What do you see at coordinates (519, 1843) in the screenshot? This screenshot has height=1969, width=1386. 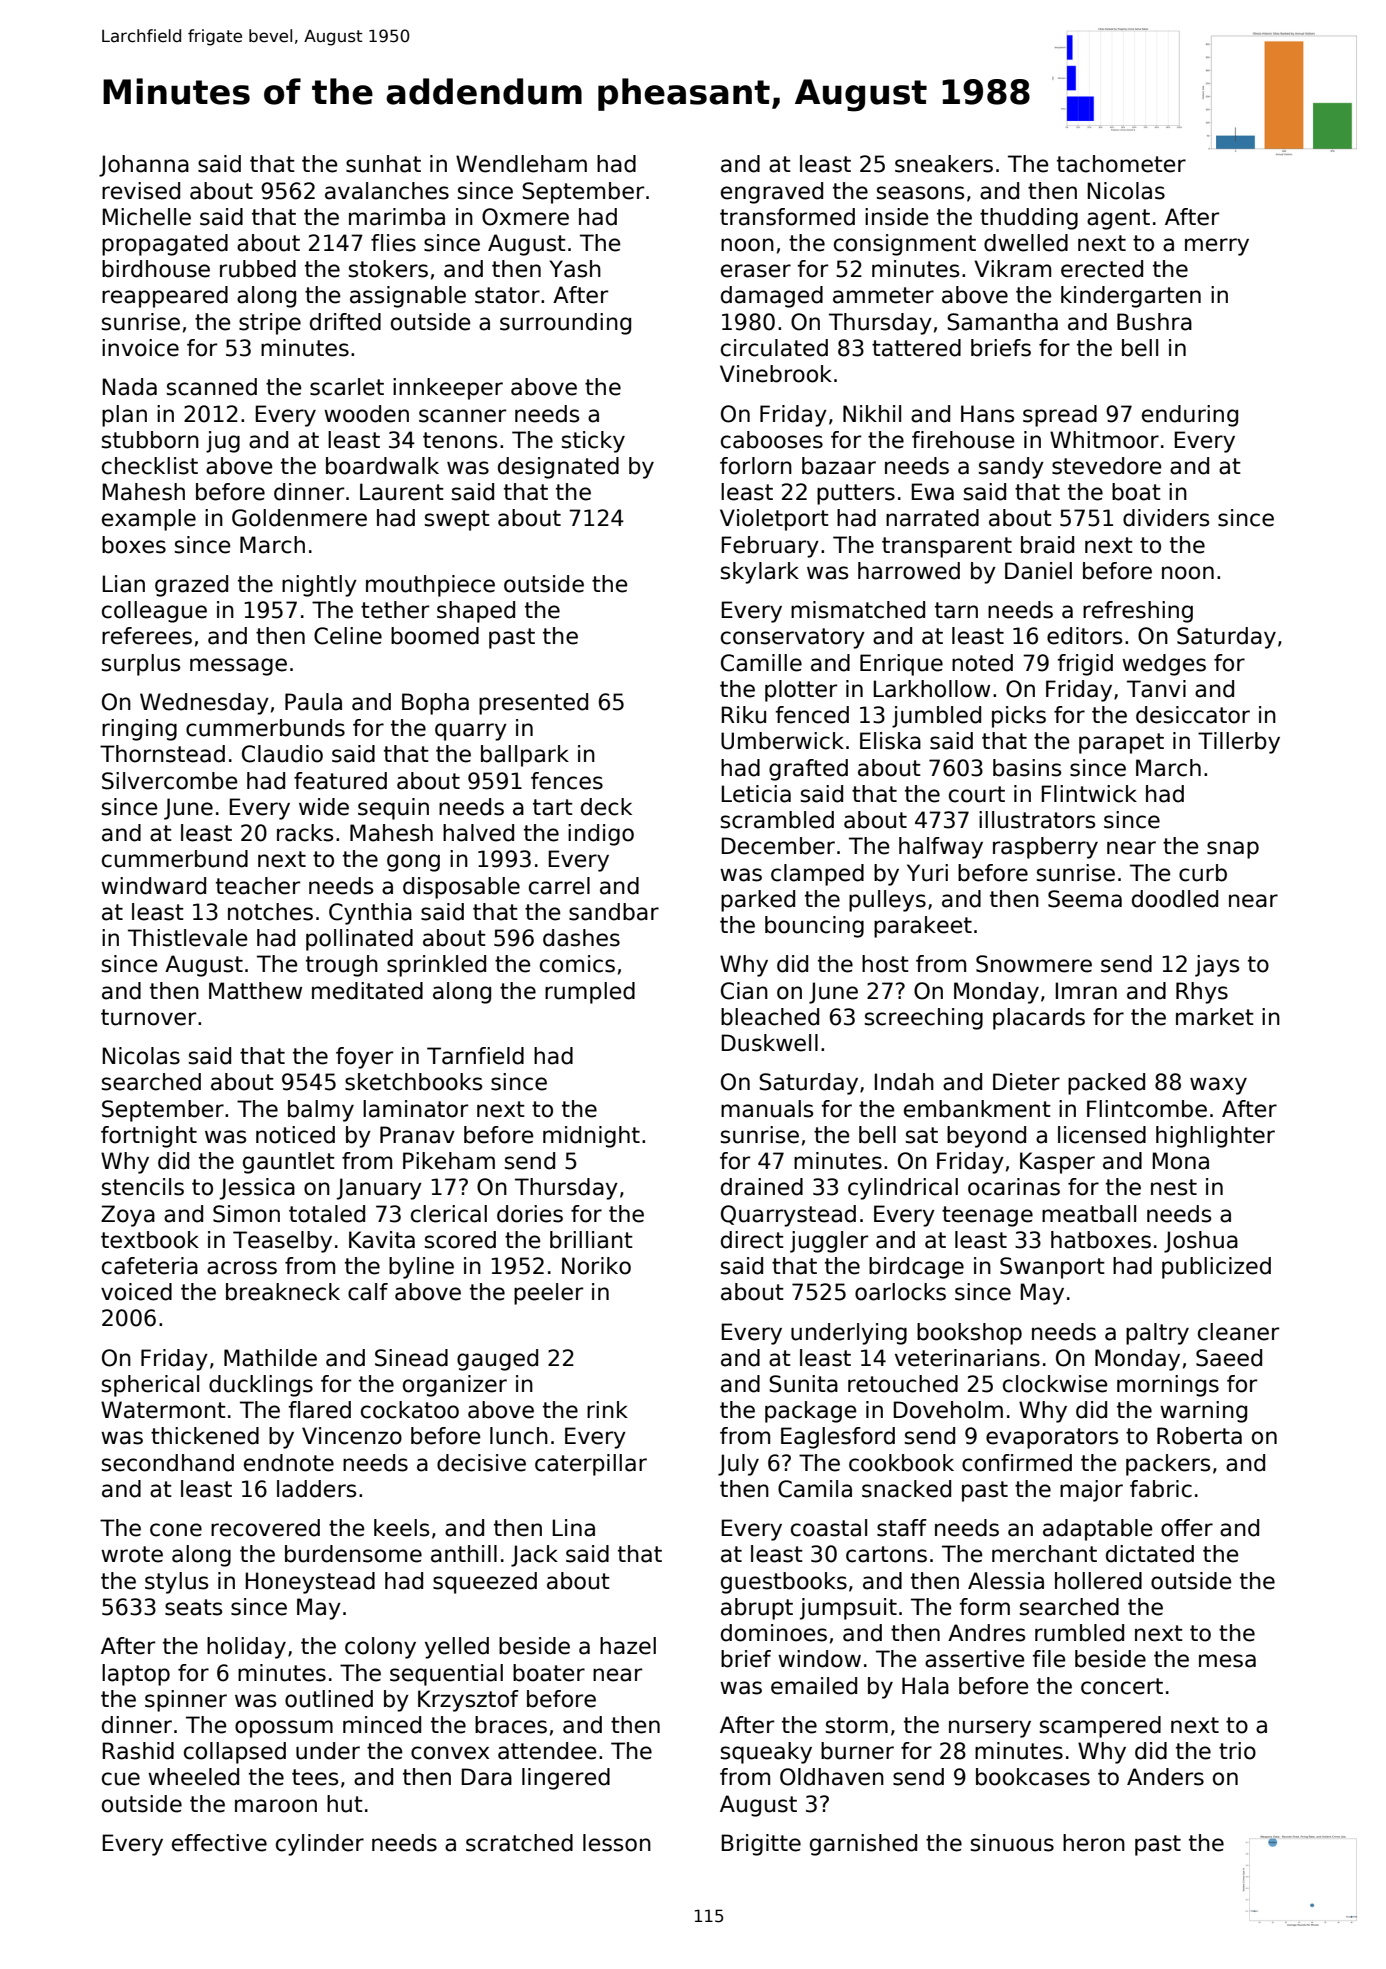 I see `scratched` at bounding box center [519, 1843].
